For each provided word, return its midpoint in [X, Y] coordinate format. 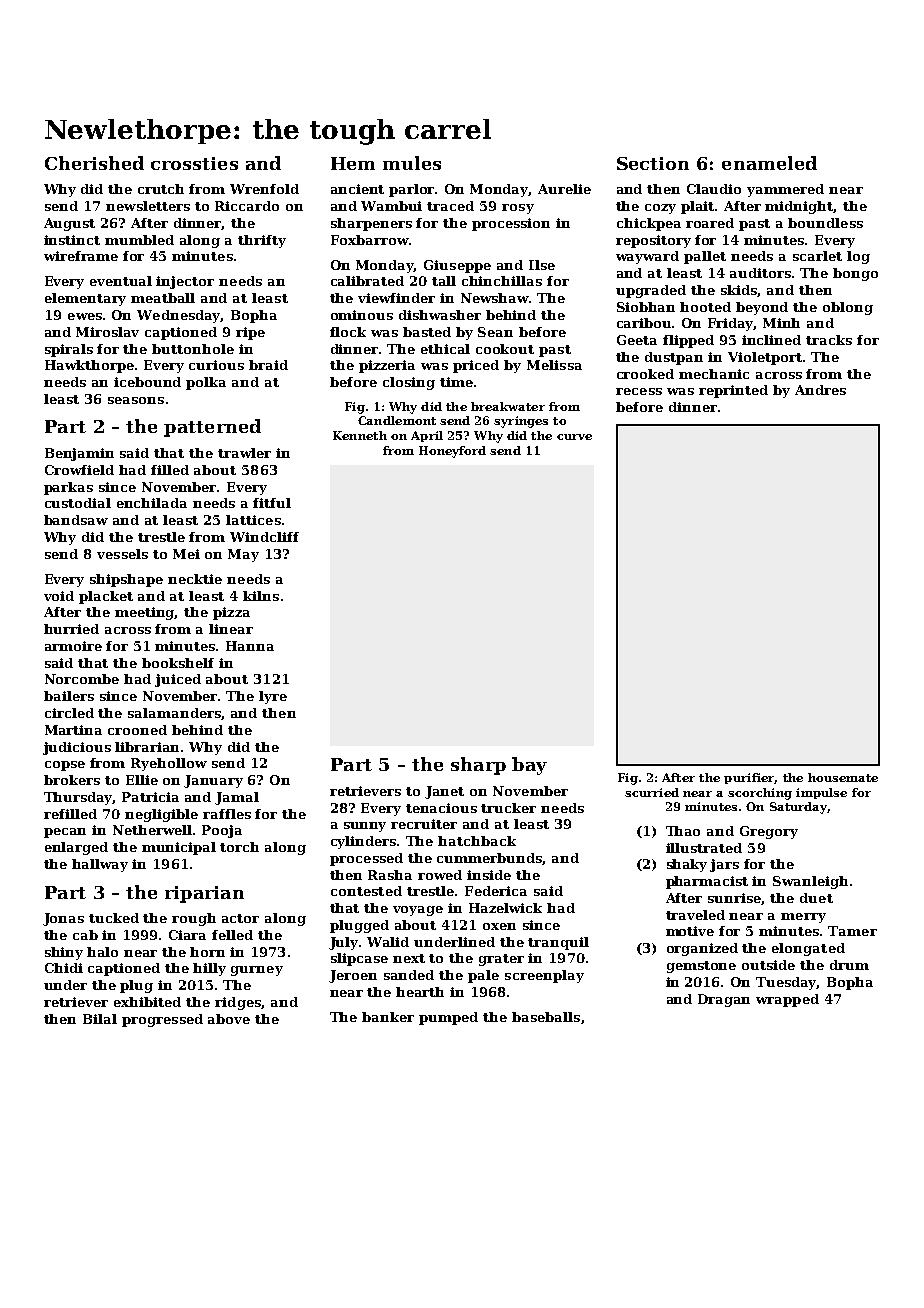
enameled [769, 163]
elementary [85, 299]
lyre [273, 697]
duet [816, 898]
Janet [444, 792]
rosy [518, 209]
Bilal [100, 1019]
